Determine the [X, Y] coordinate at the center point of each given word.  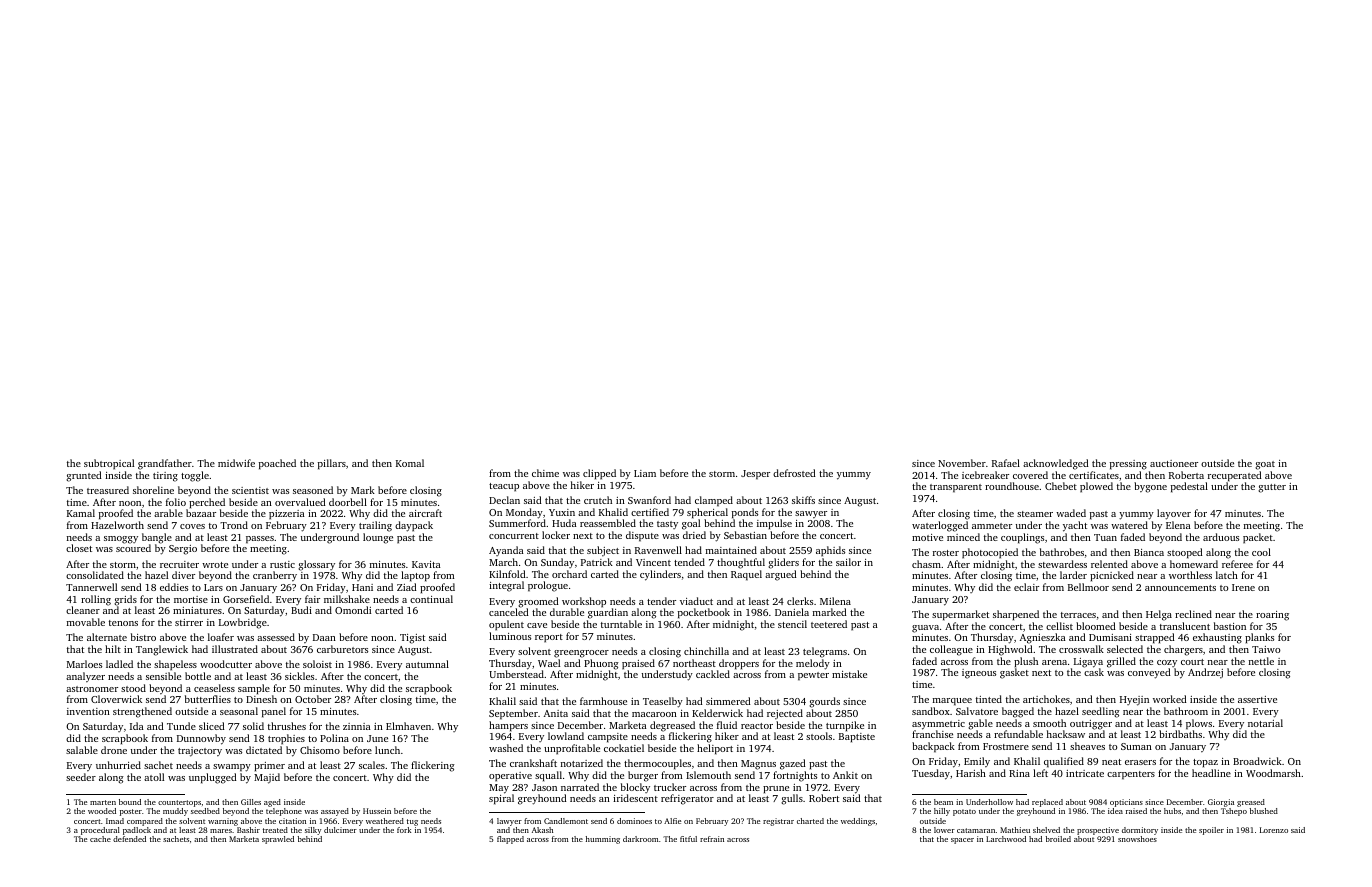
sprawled [278, 840]
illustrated [235, 649]
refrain [712, 839]
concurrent [514, 536]
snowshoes [1137, 839]
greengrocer [581, 654]
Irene [1243, 587]
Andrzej [1205, 673]
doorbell [348, 502]
